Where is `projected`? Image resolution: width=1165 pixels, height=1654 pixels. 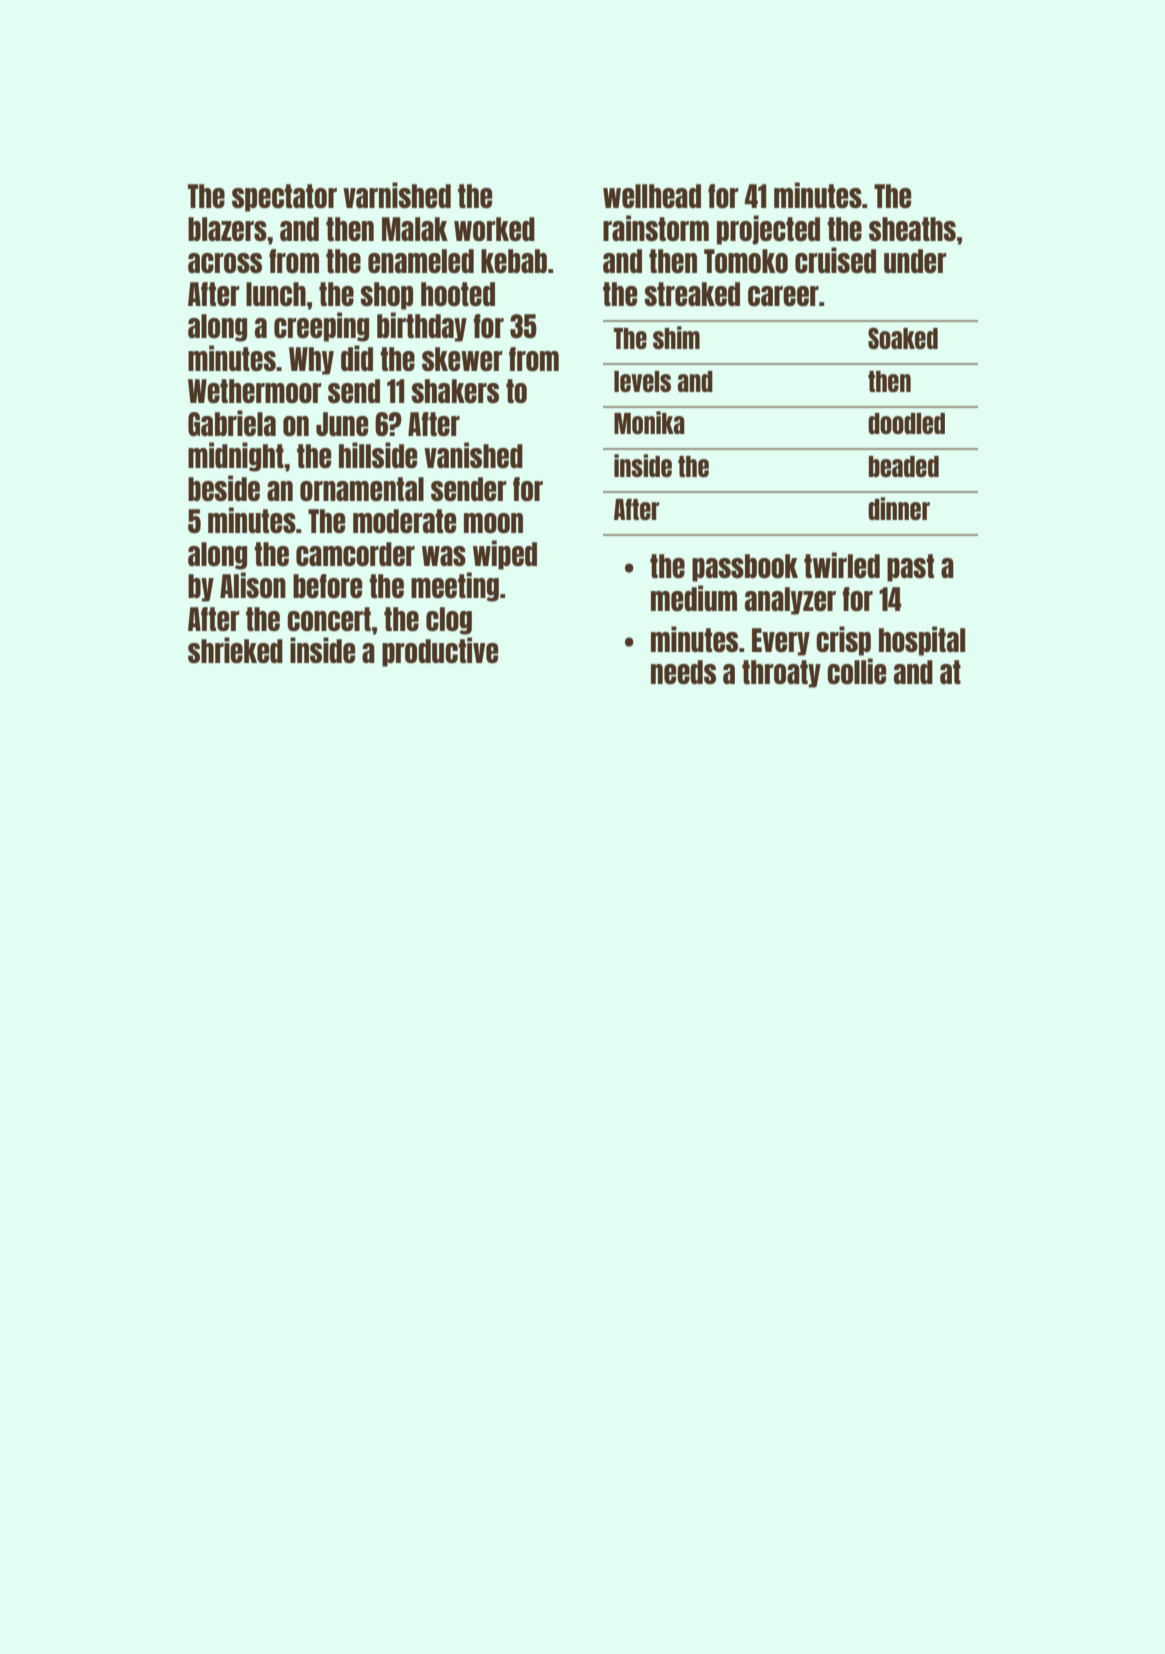 projected is located at coordinates (768, 230).
